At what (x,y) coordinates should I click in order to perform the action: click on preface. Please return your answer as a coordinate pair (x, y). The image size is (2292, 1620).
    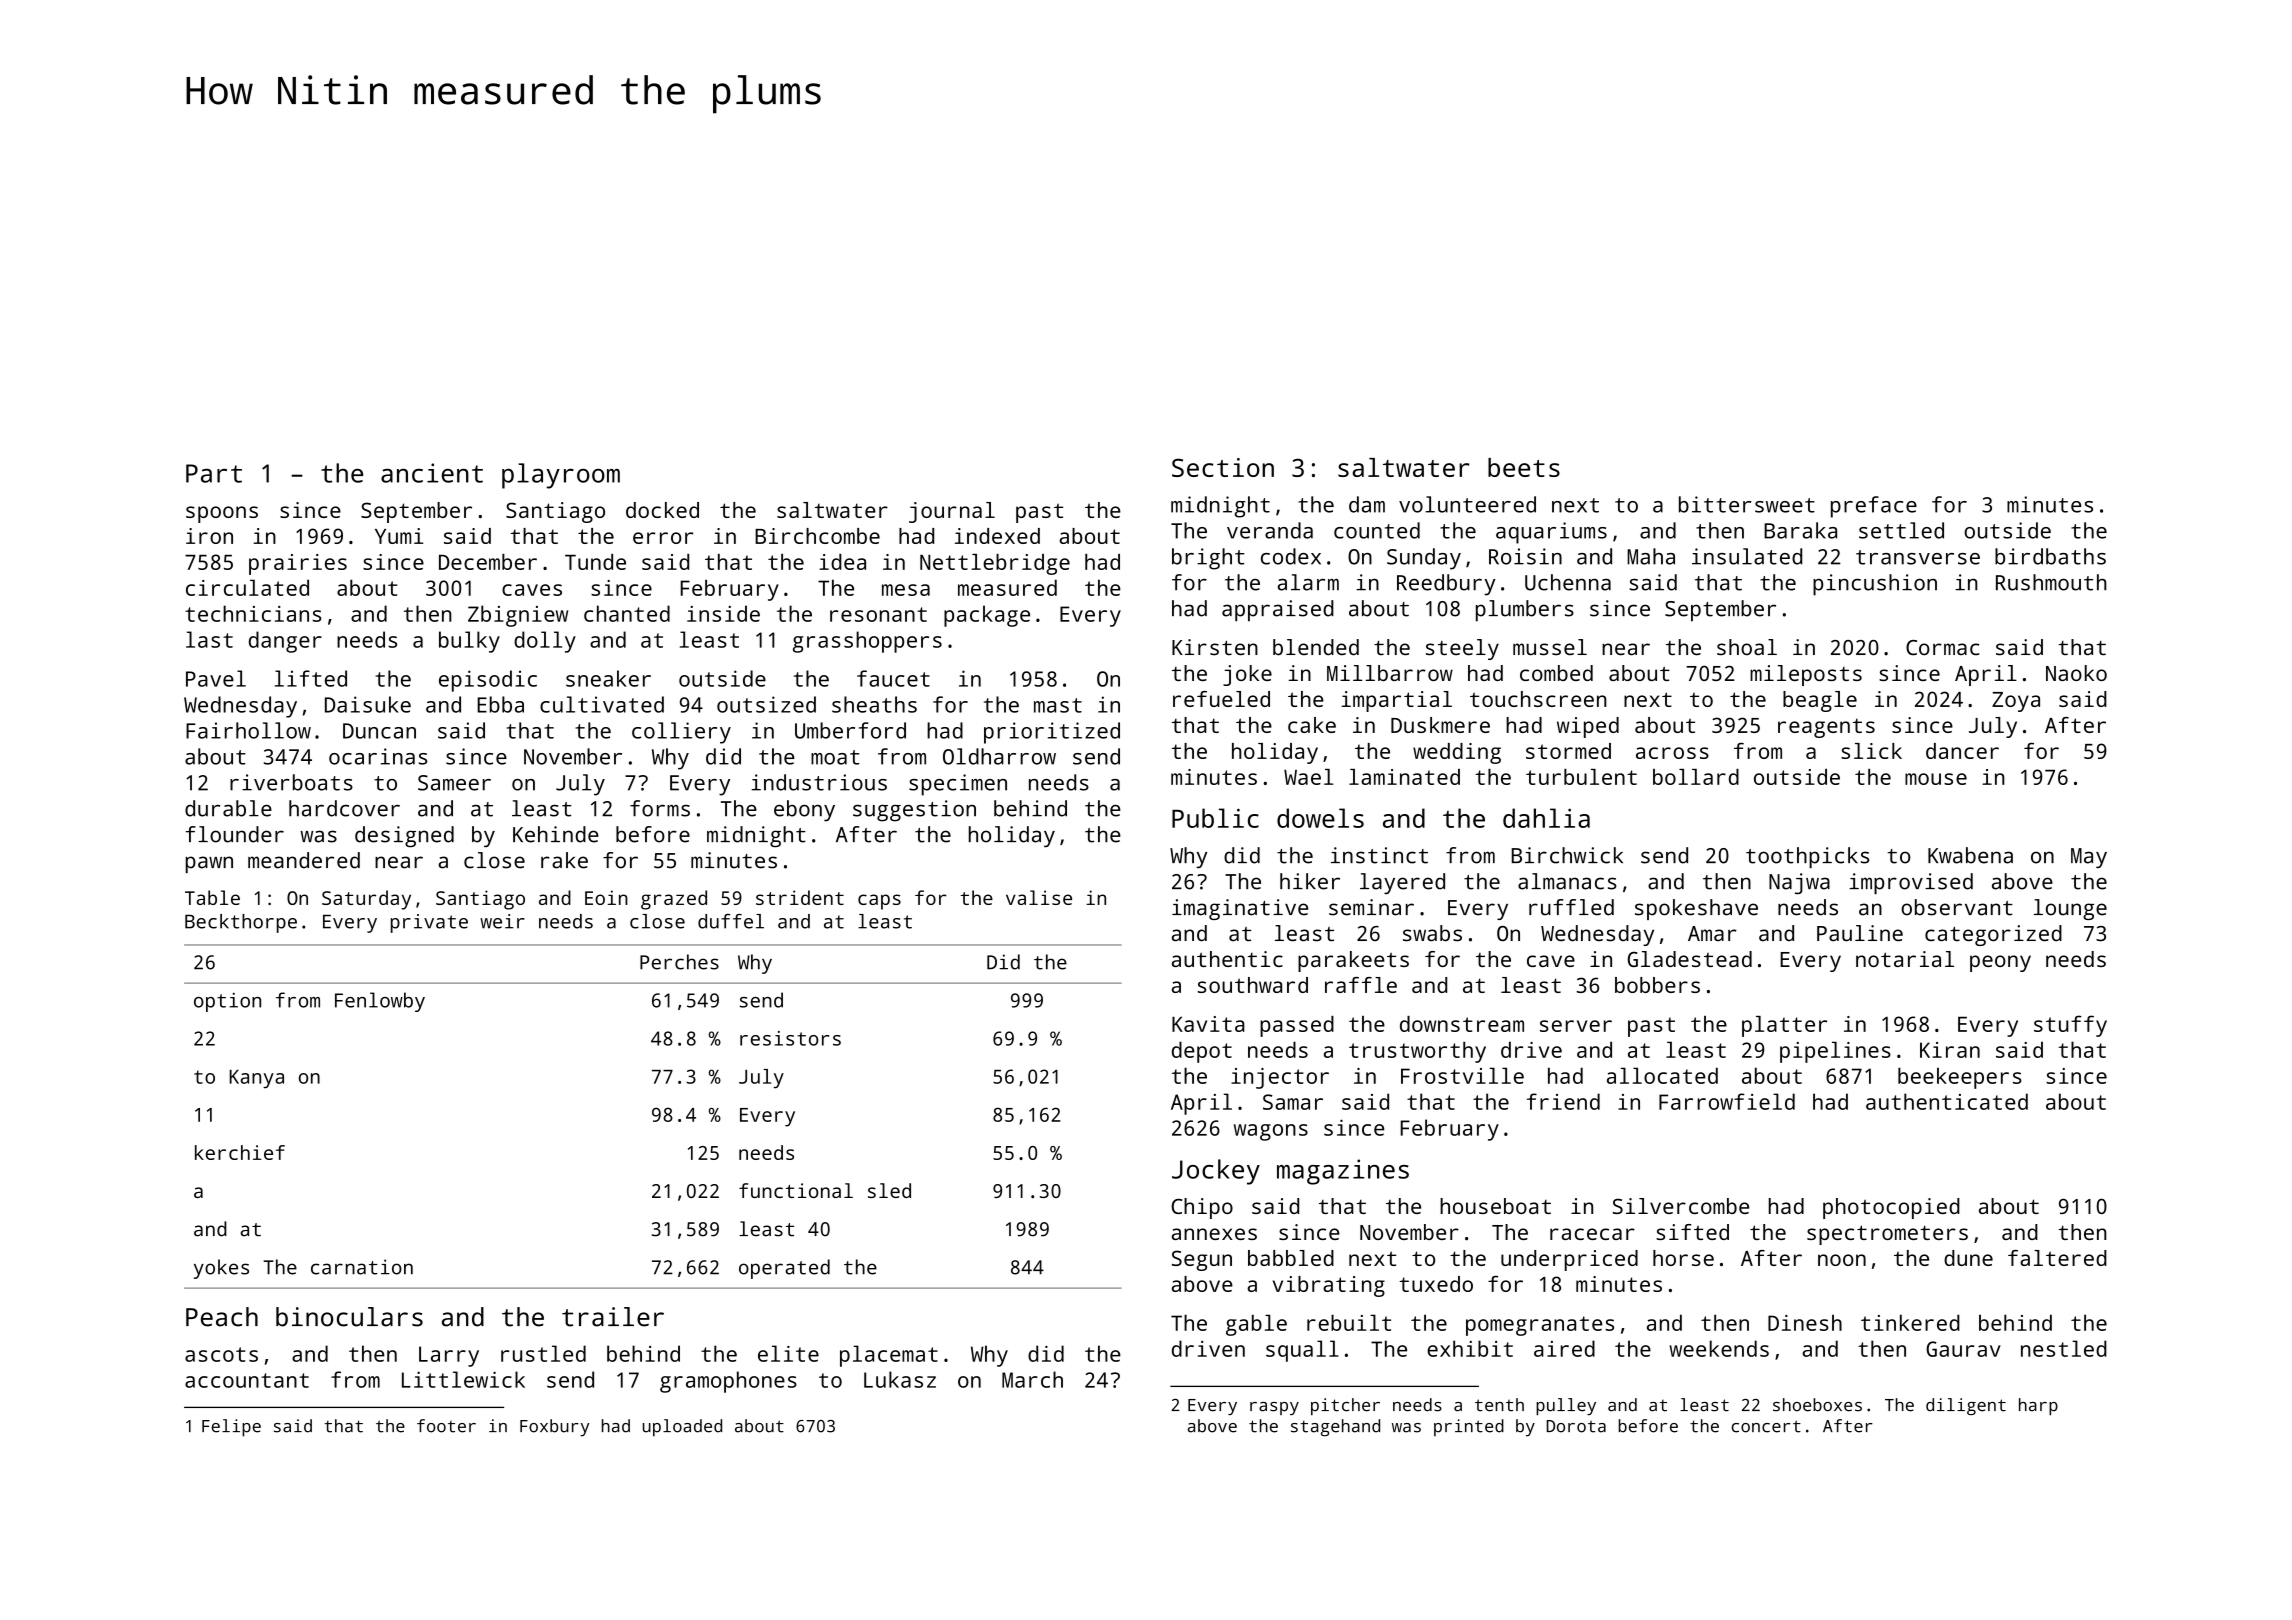
    Looking at the image, I should click on (1874, 507).
